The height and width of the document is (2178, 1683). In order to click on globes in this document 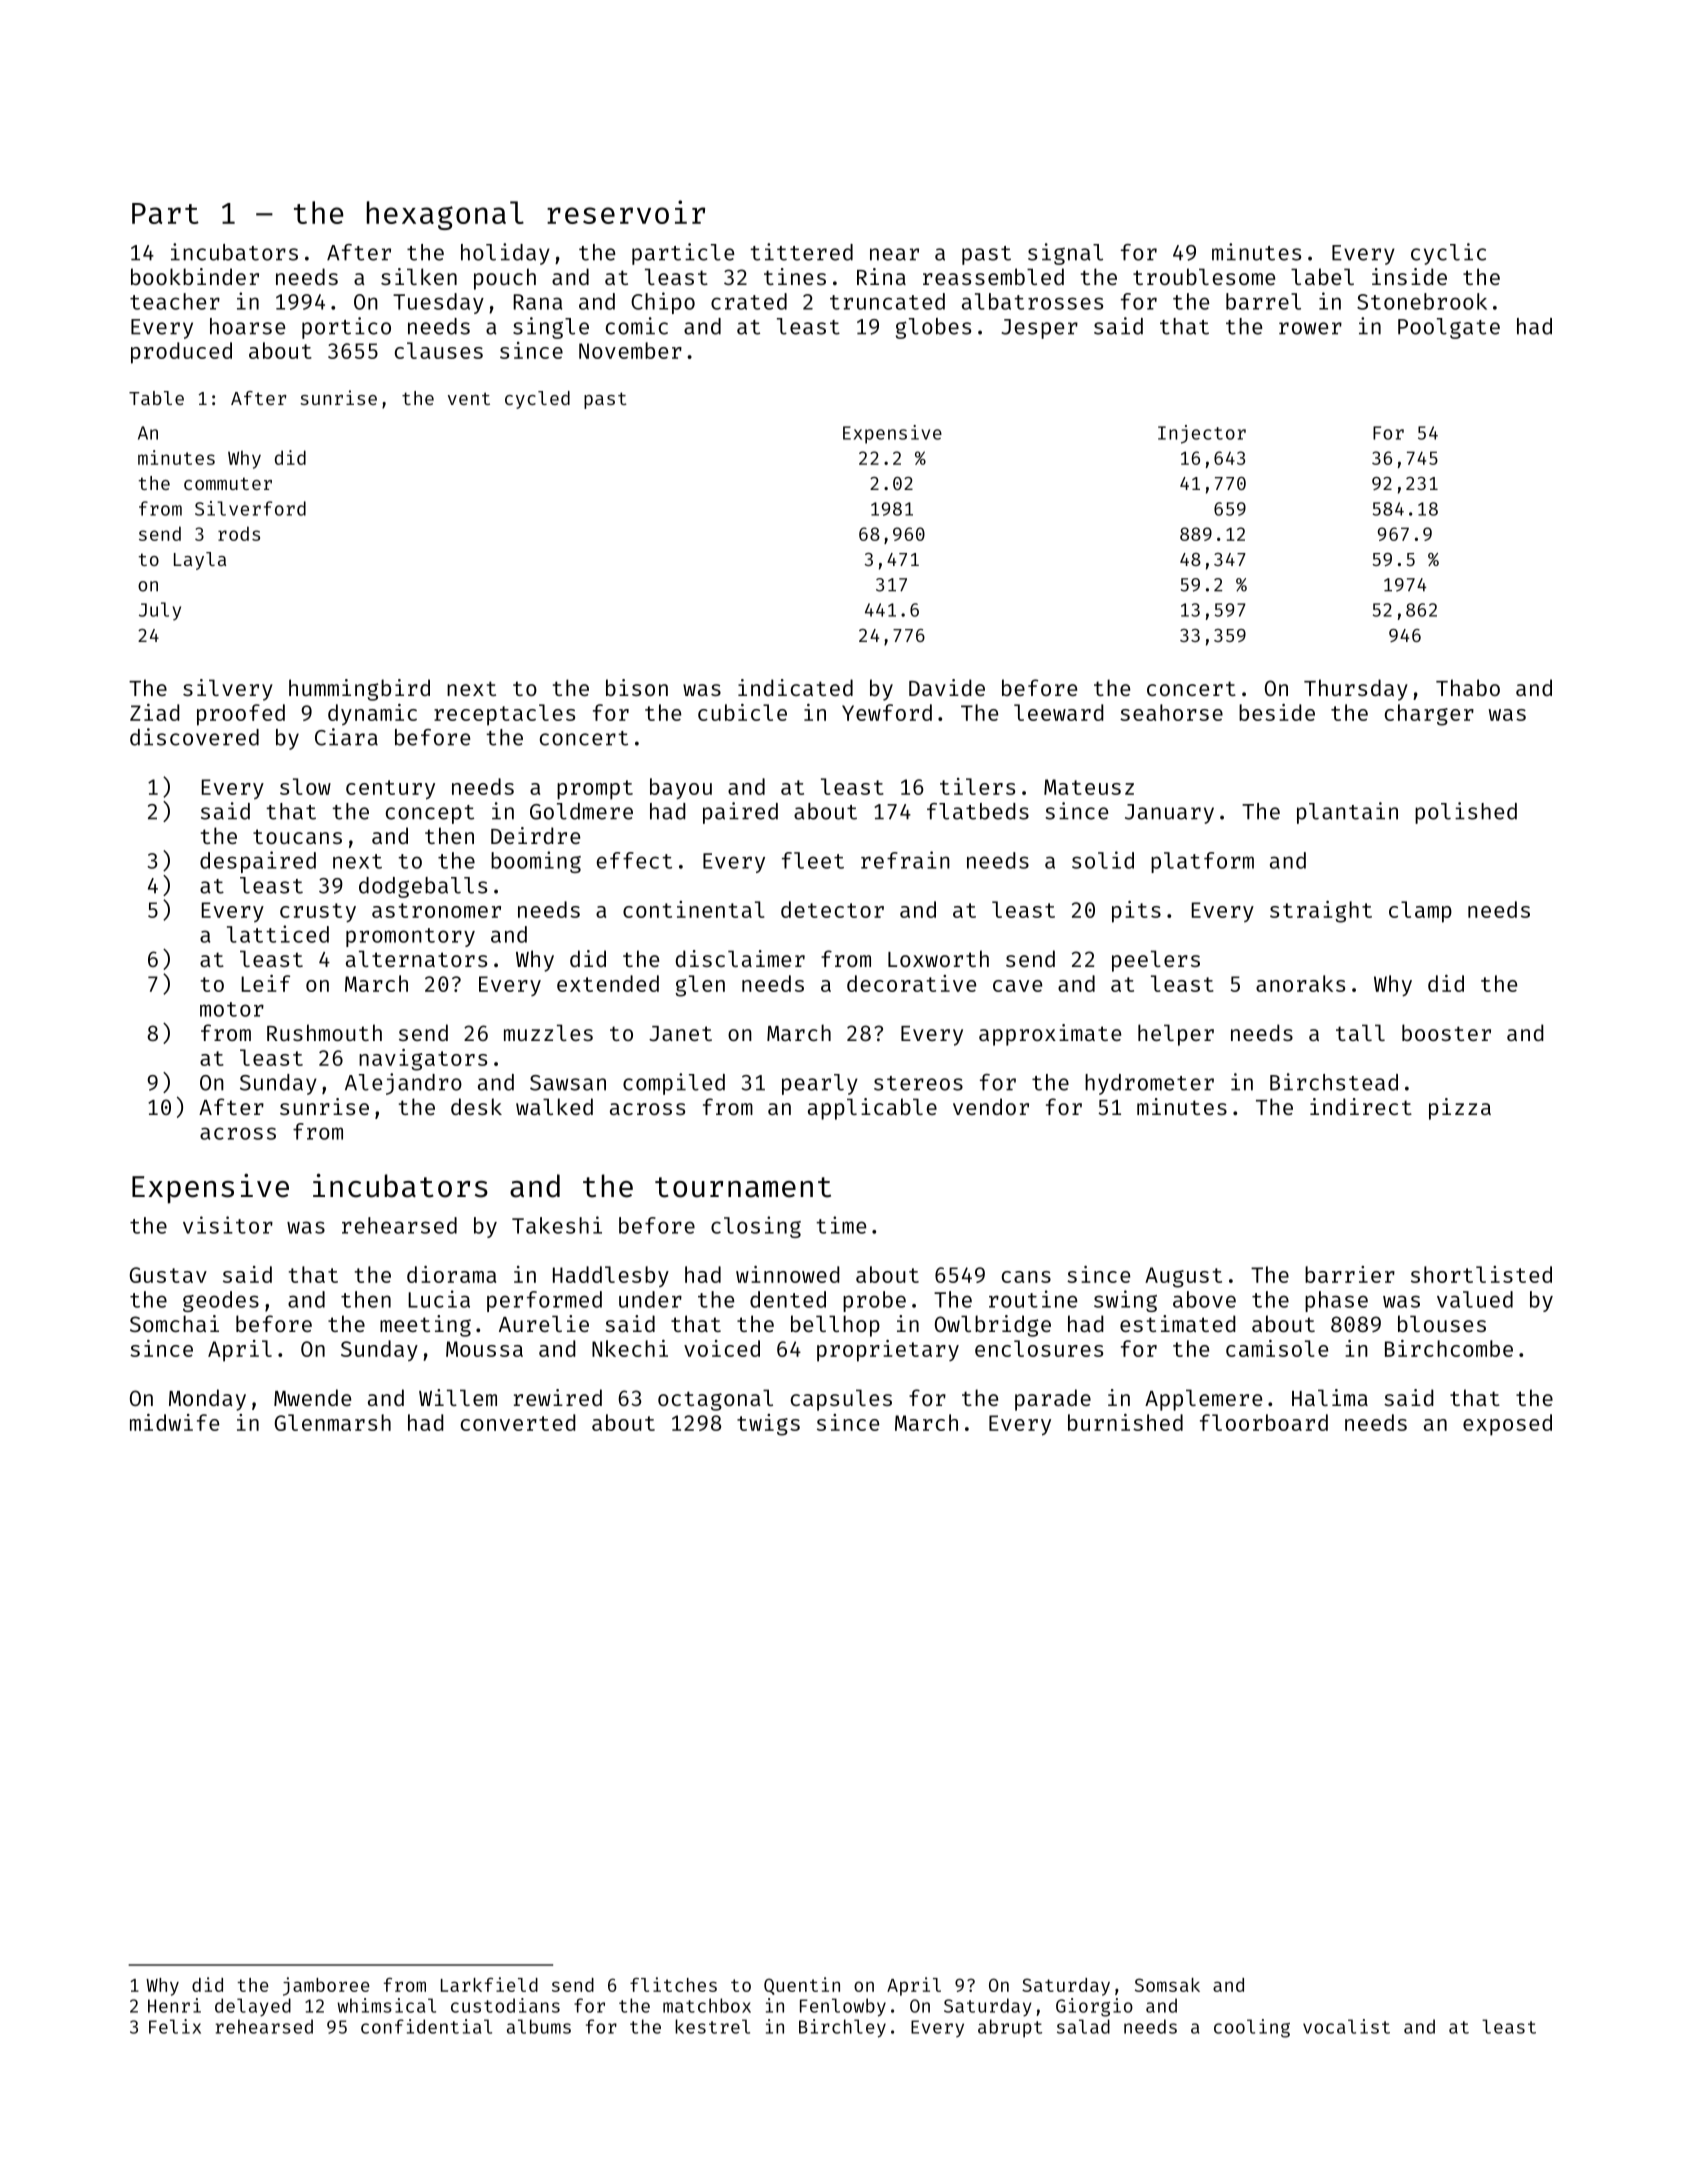, I will do `click(933, 328)`.
